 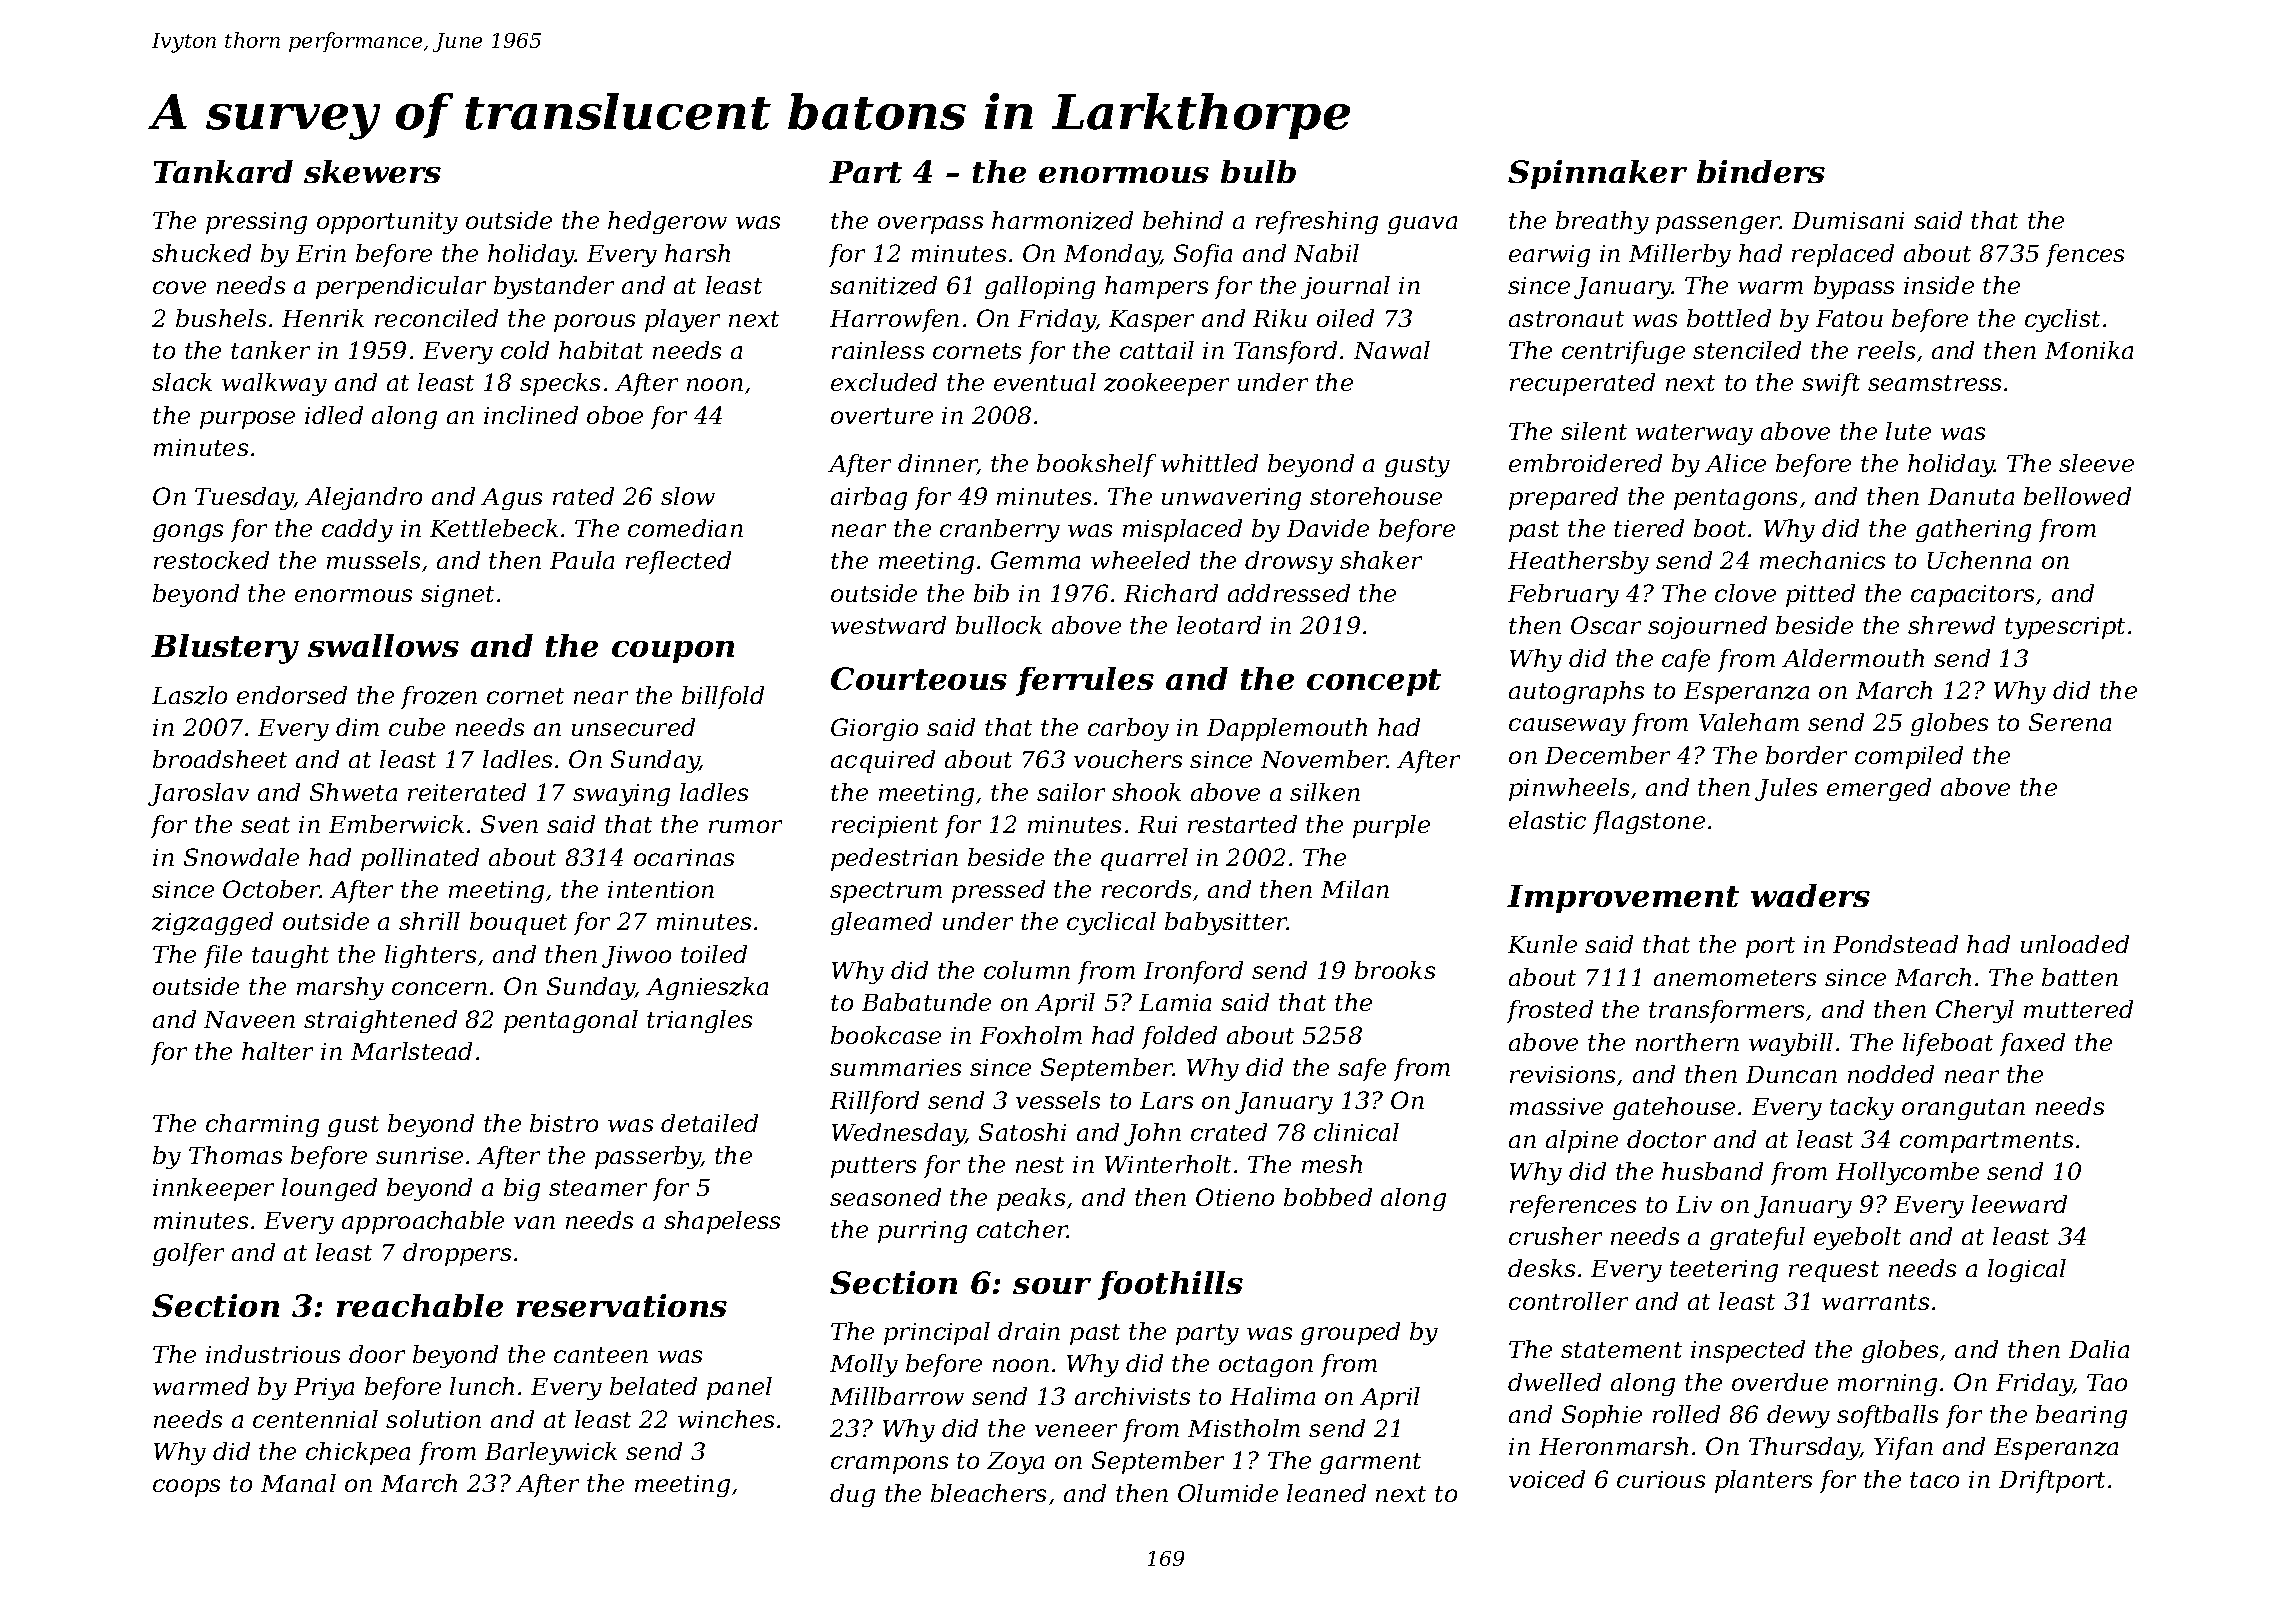 What do you see at coordinates (1686, 660) in the screenshot?
I see `cafe` at bounding box center [1686, 660].
